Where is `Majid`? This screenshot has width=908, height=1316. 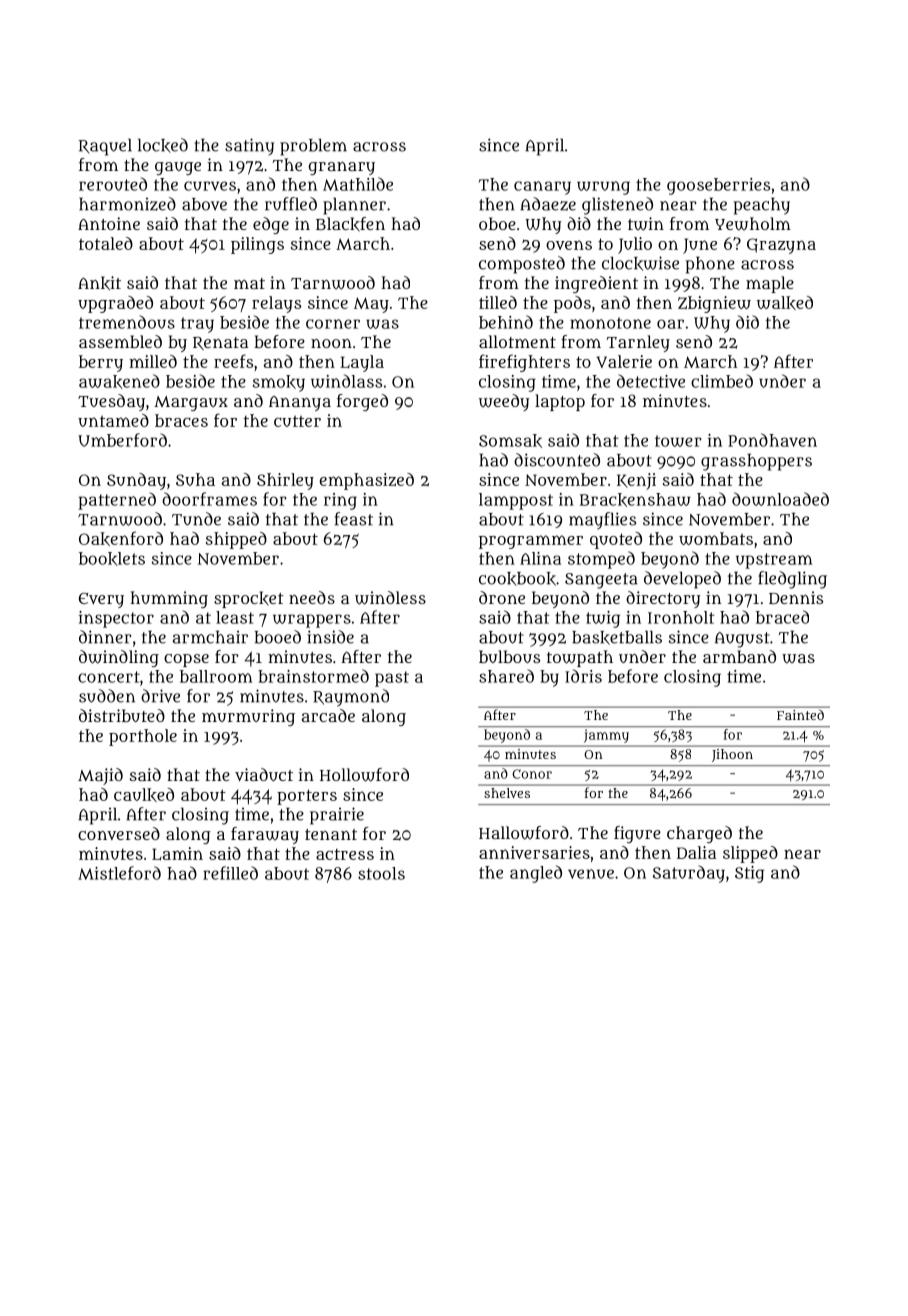 Majid is located at coordinates (100, 776).
